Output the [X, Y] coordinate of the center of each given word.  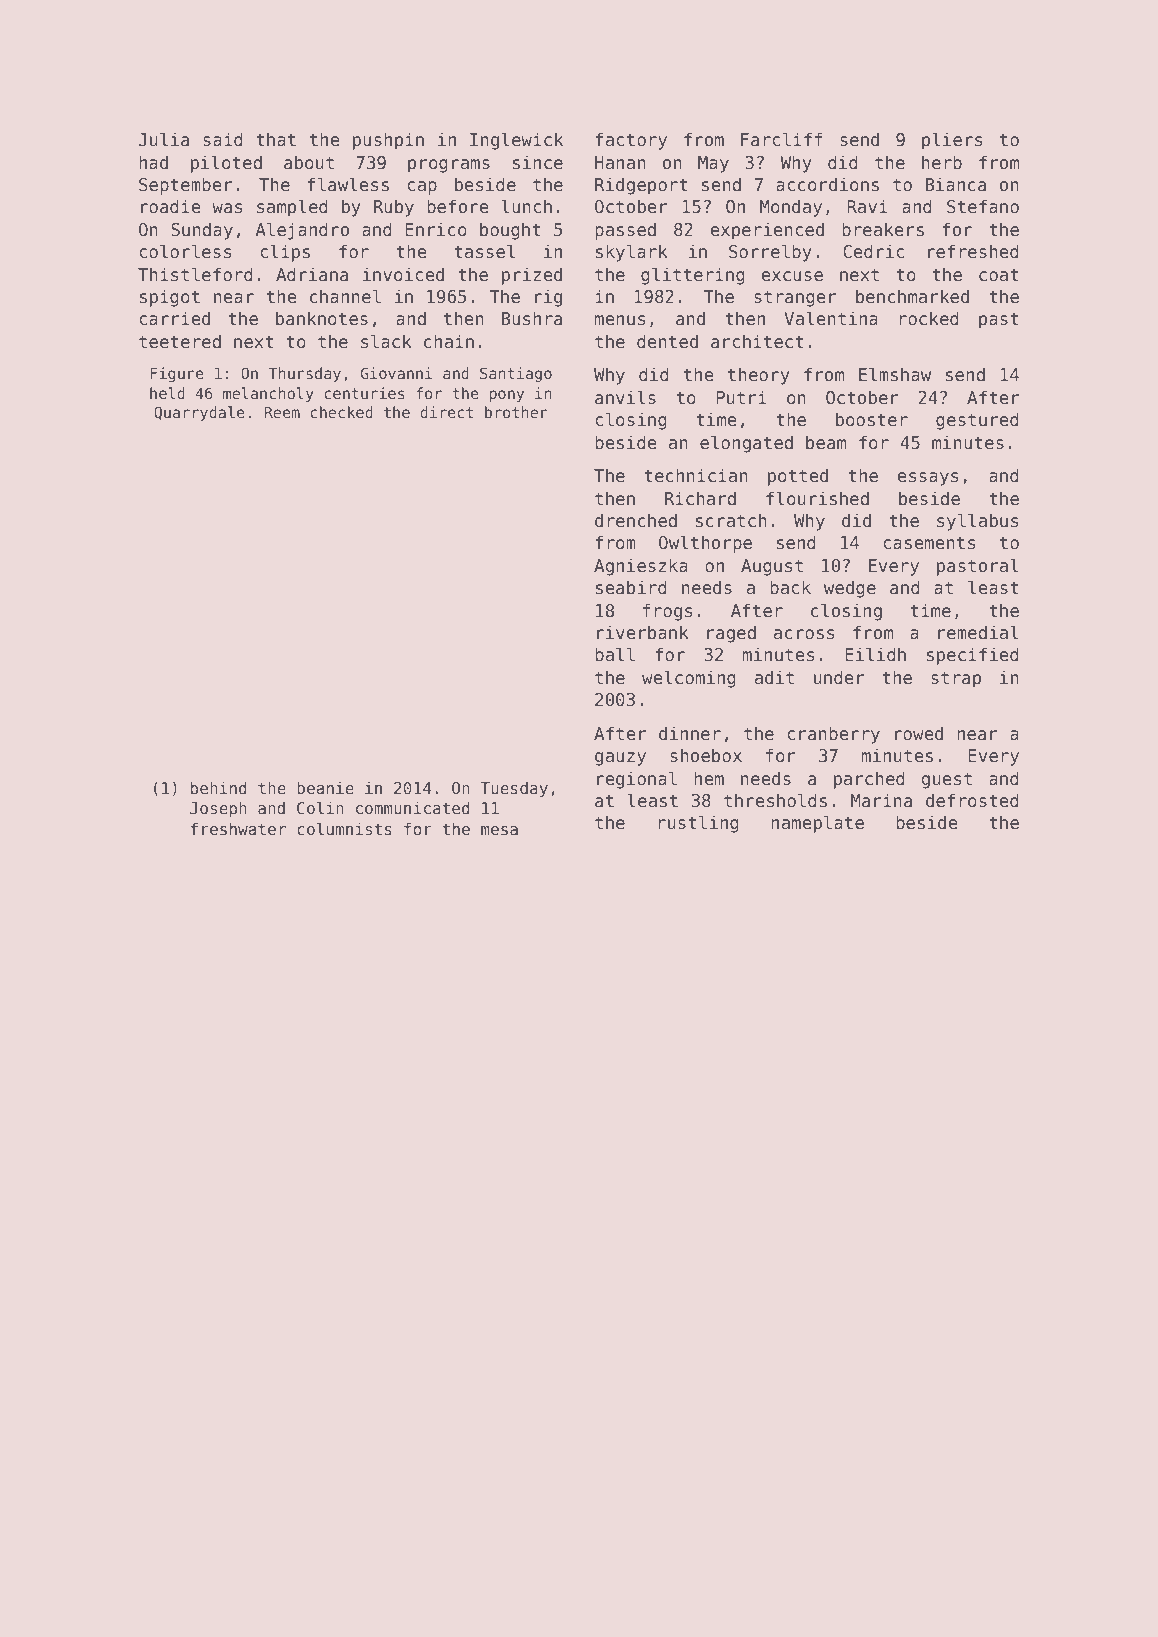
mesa [499, 831]
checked [342, 412]
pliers [952, 141]
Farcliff [782, 139]
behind [219, 788]
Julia [164, 139]
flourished [817, 498]
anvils [625, 397]
